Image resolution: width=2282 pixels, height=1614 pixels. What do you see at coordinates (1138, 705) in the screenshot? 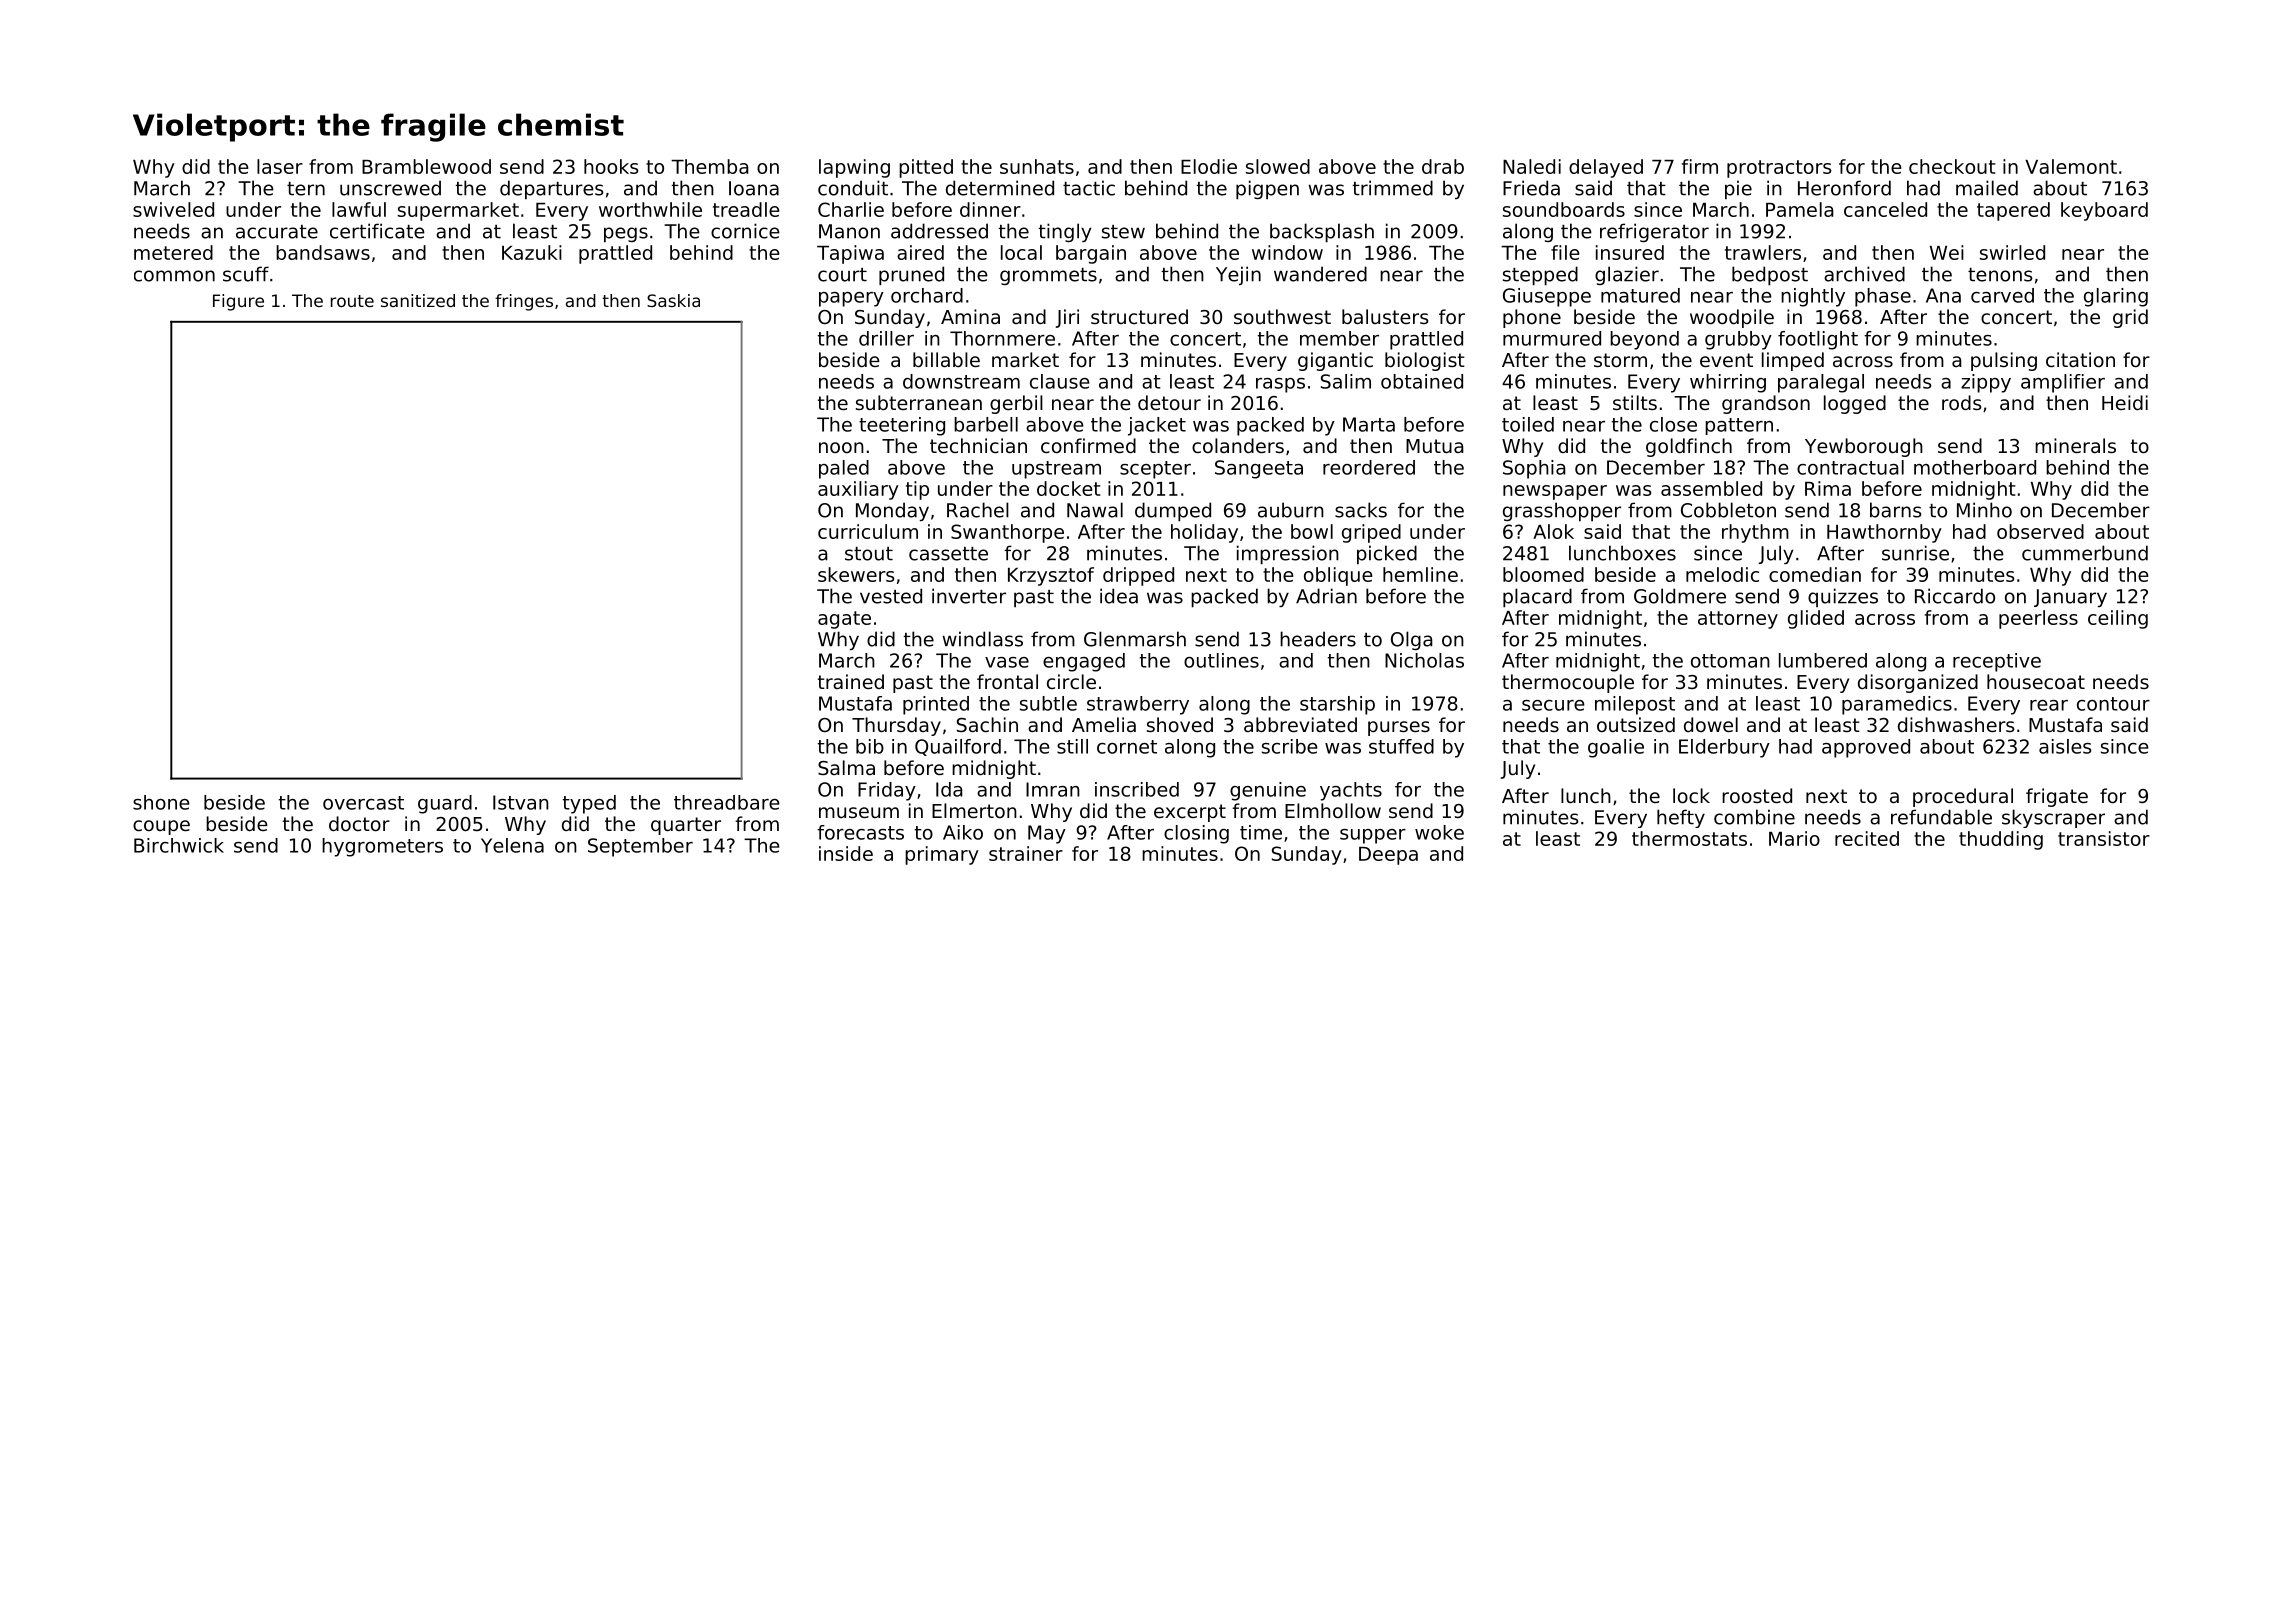
I see `strawberry` at bounding box center [1138, 705].
